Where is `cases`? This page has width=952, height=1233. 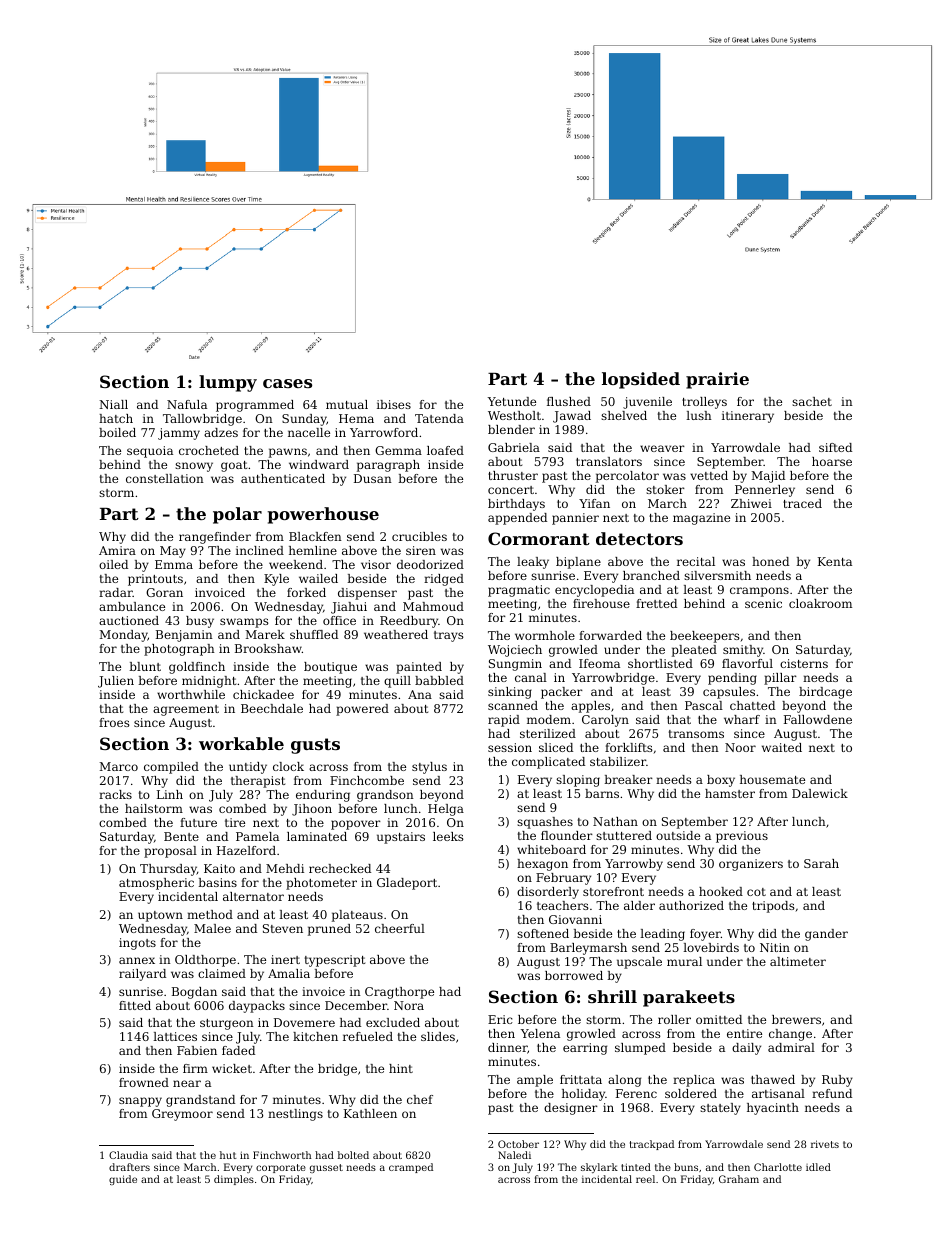 cases is located at coordinates (287, 383).
